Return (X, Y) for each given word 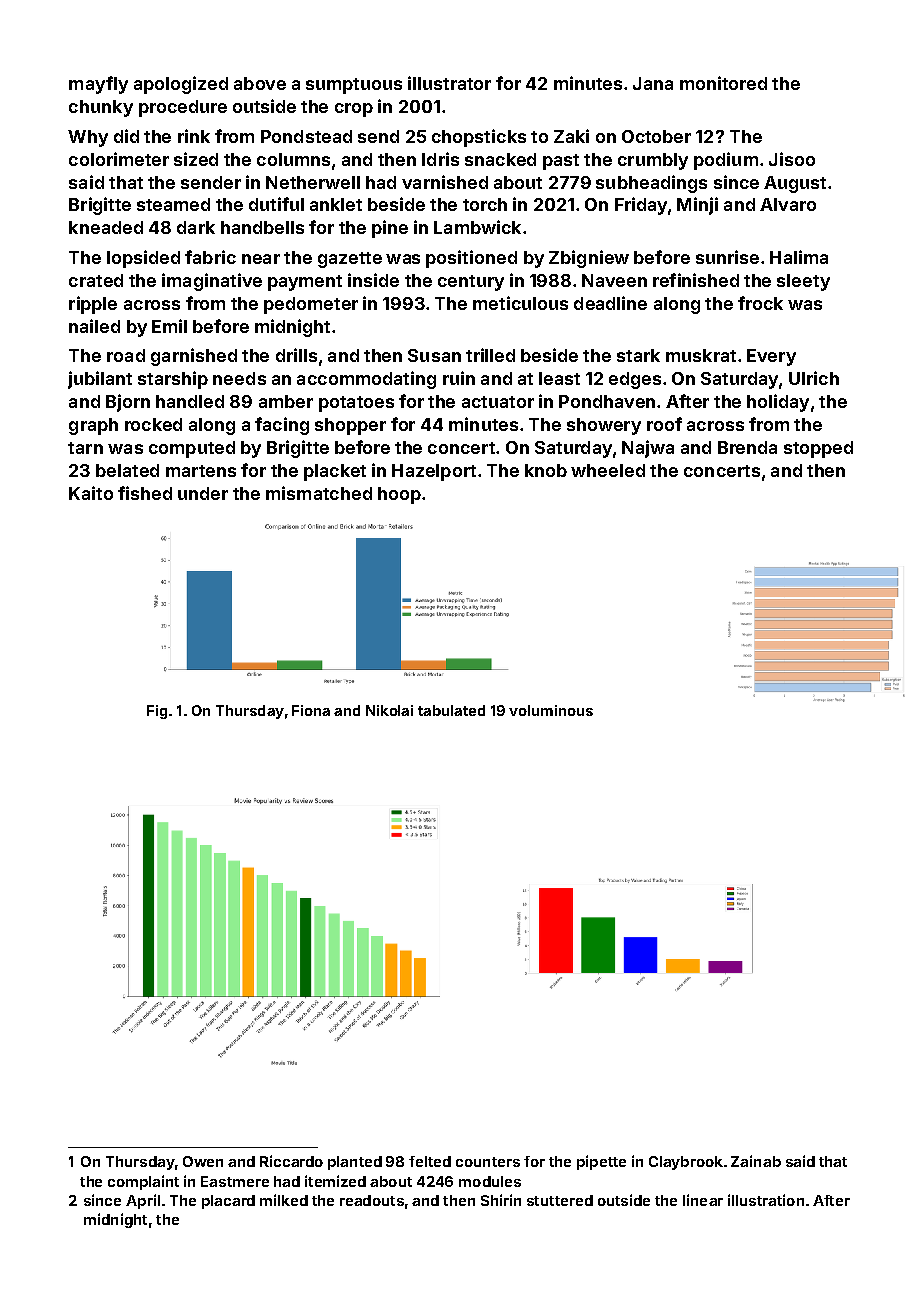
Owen (203, 1161)
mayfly (98, 85)
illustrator (449, 83)
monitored (723, 83)
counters (488, 1162)
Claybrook (686, 1163)
